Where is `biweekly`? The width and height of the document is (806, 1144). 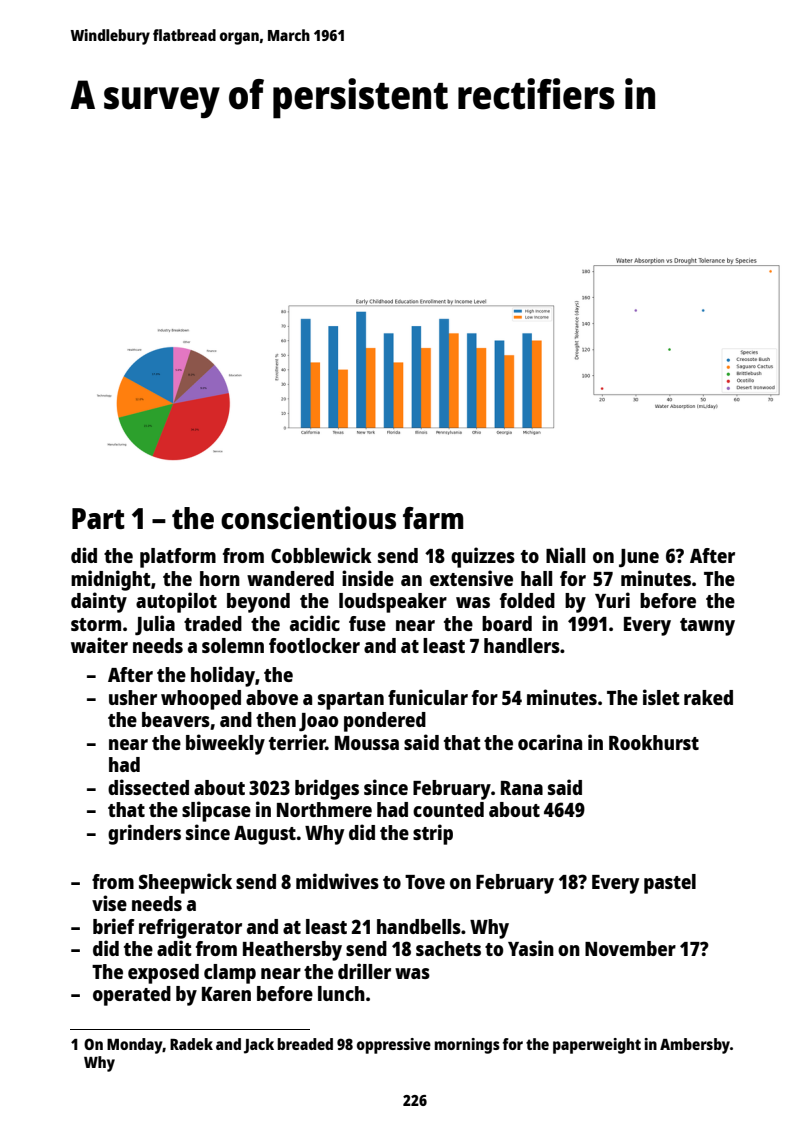 biweekly is located at coordinates (225, 744).
